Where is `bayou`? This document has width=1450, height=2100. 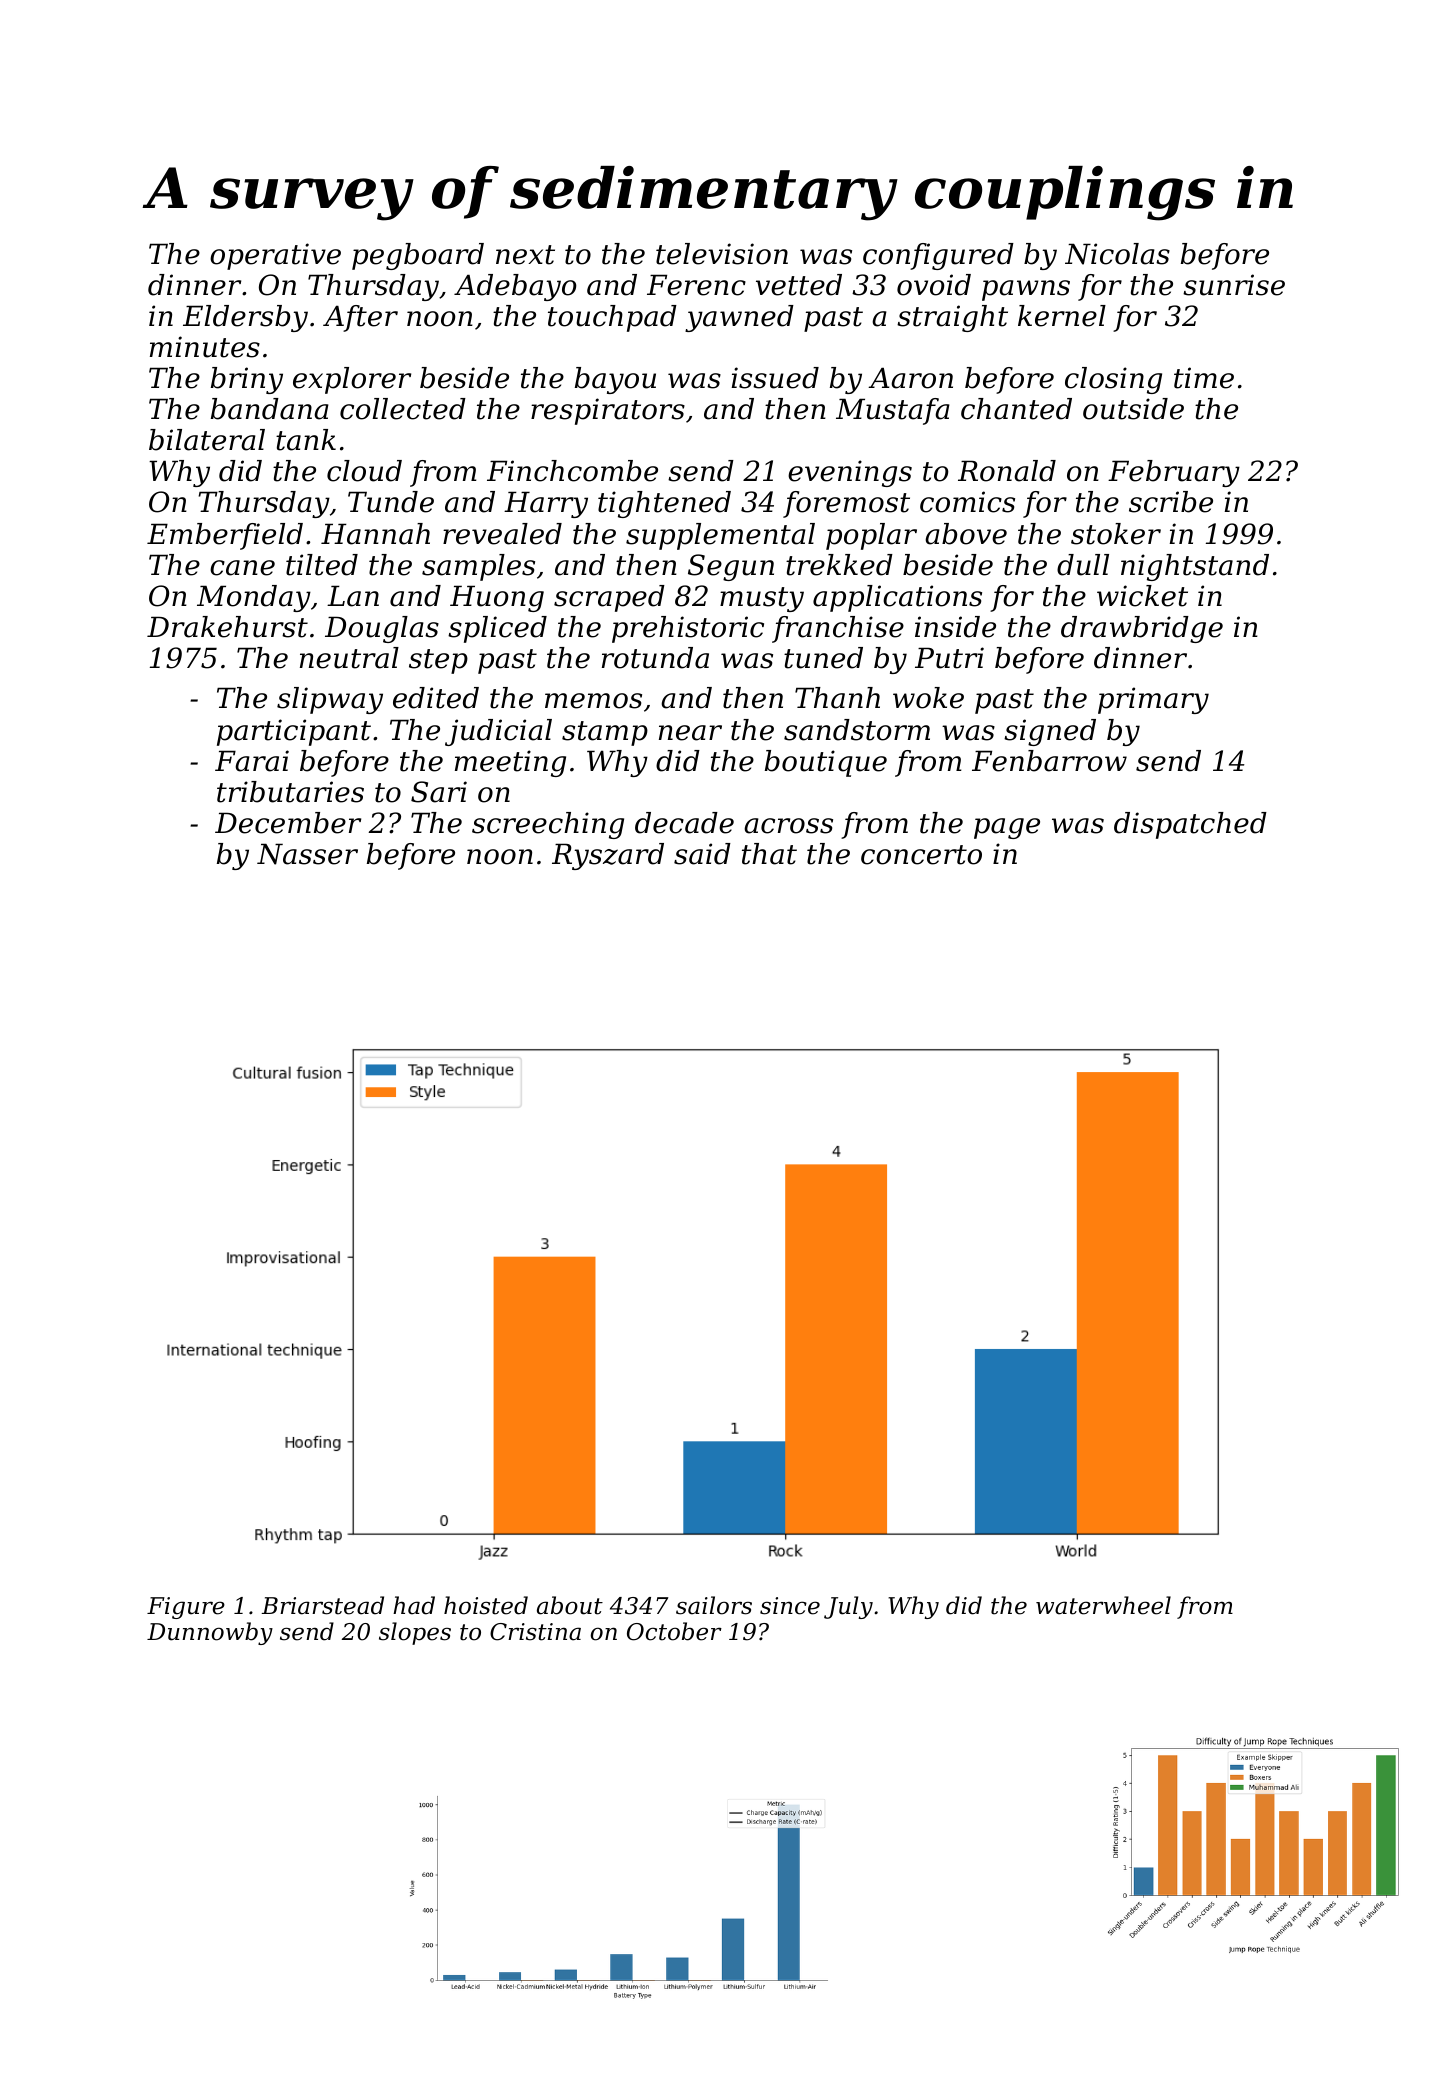 bayou is located at coordinates (615, 380).
